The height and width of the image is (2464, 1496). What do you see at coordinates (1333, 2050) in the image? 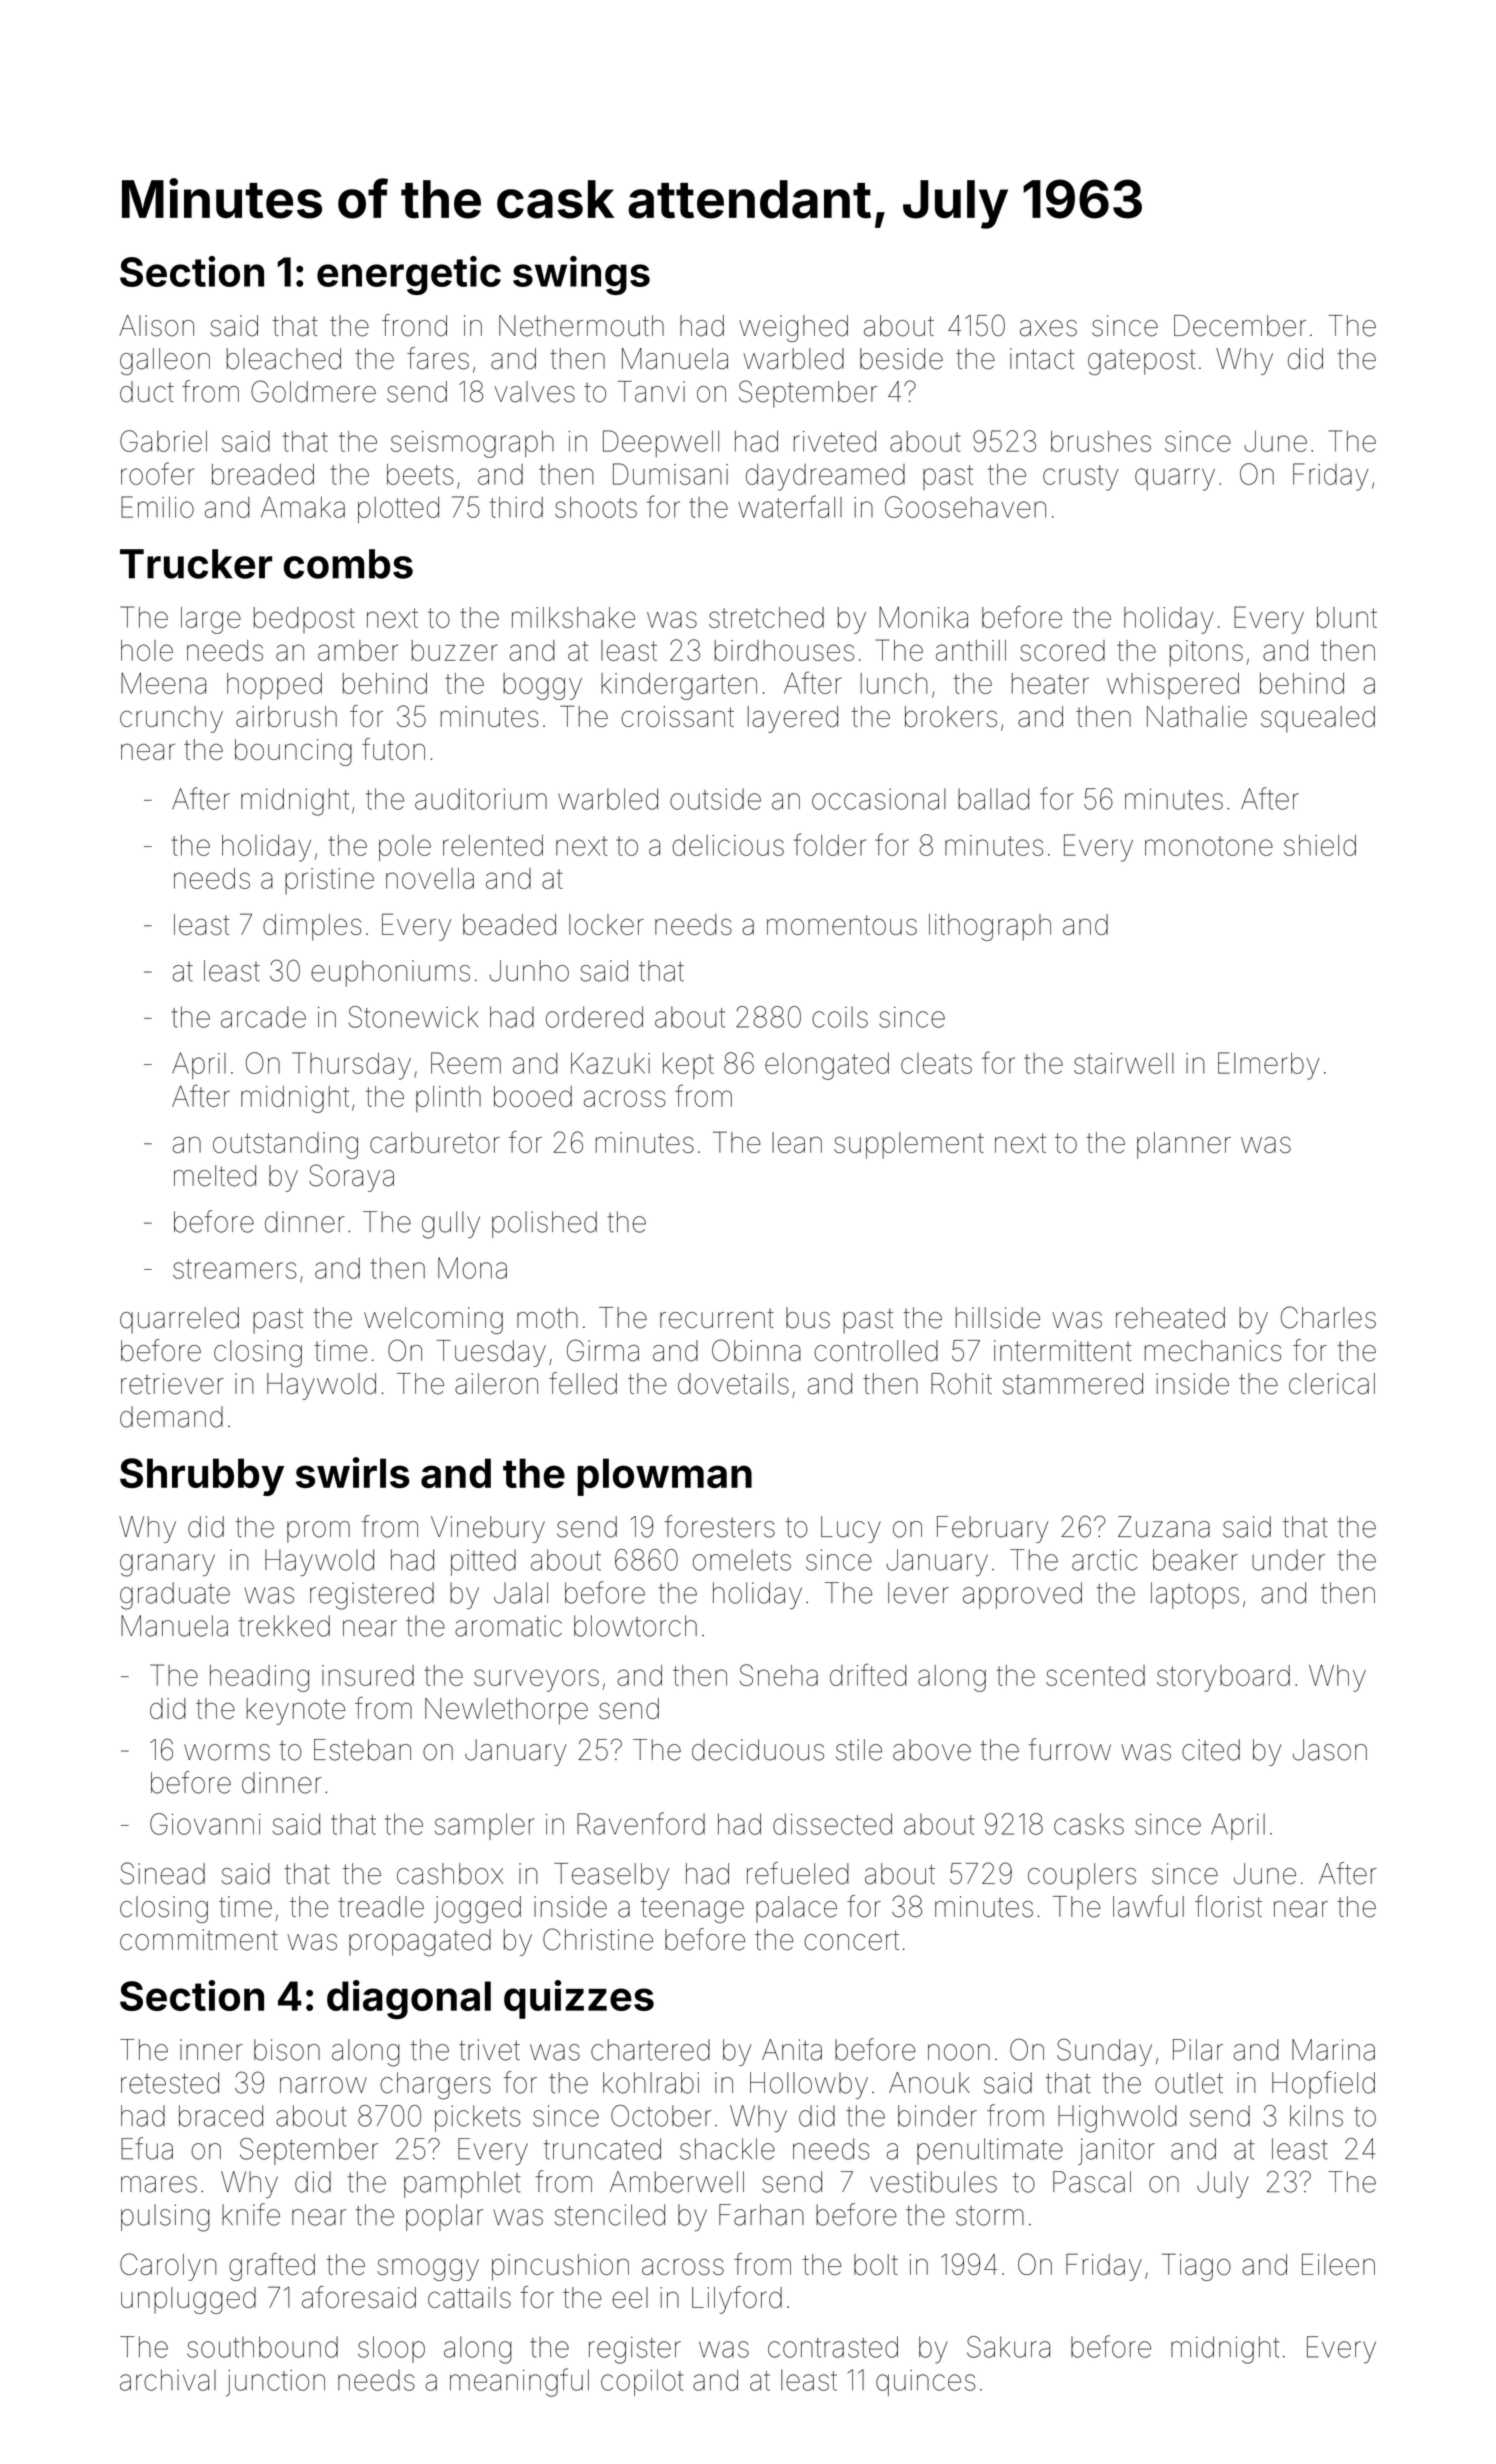
I see `Marina` at bounding box center [1333, 2050].
